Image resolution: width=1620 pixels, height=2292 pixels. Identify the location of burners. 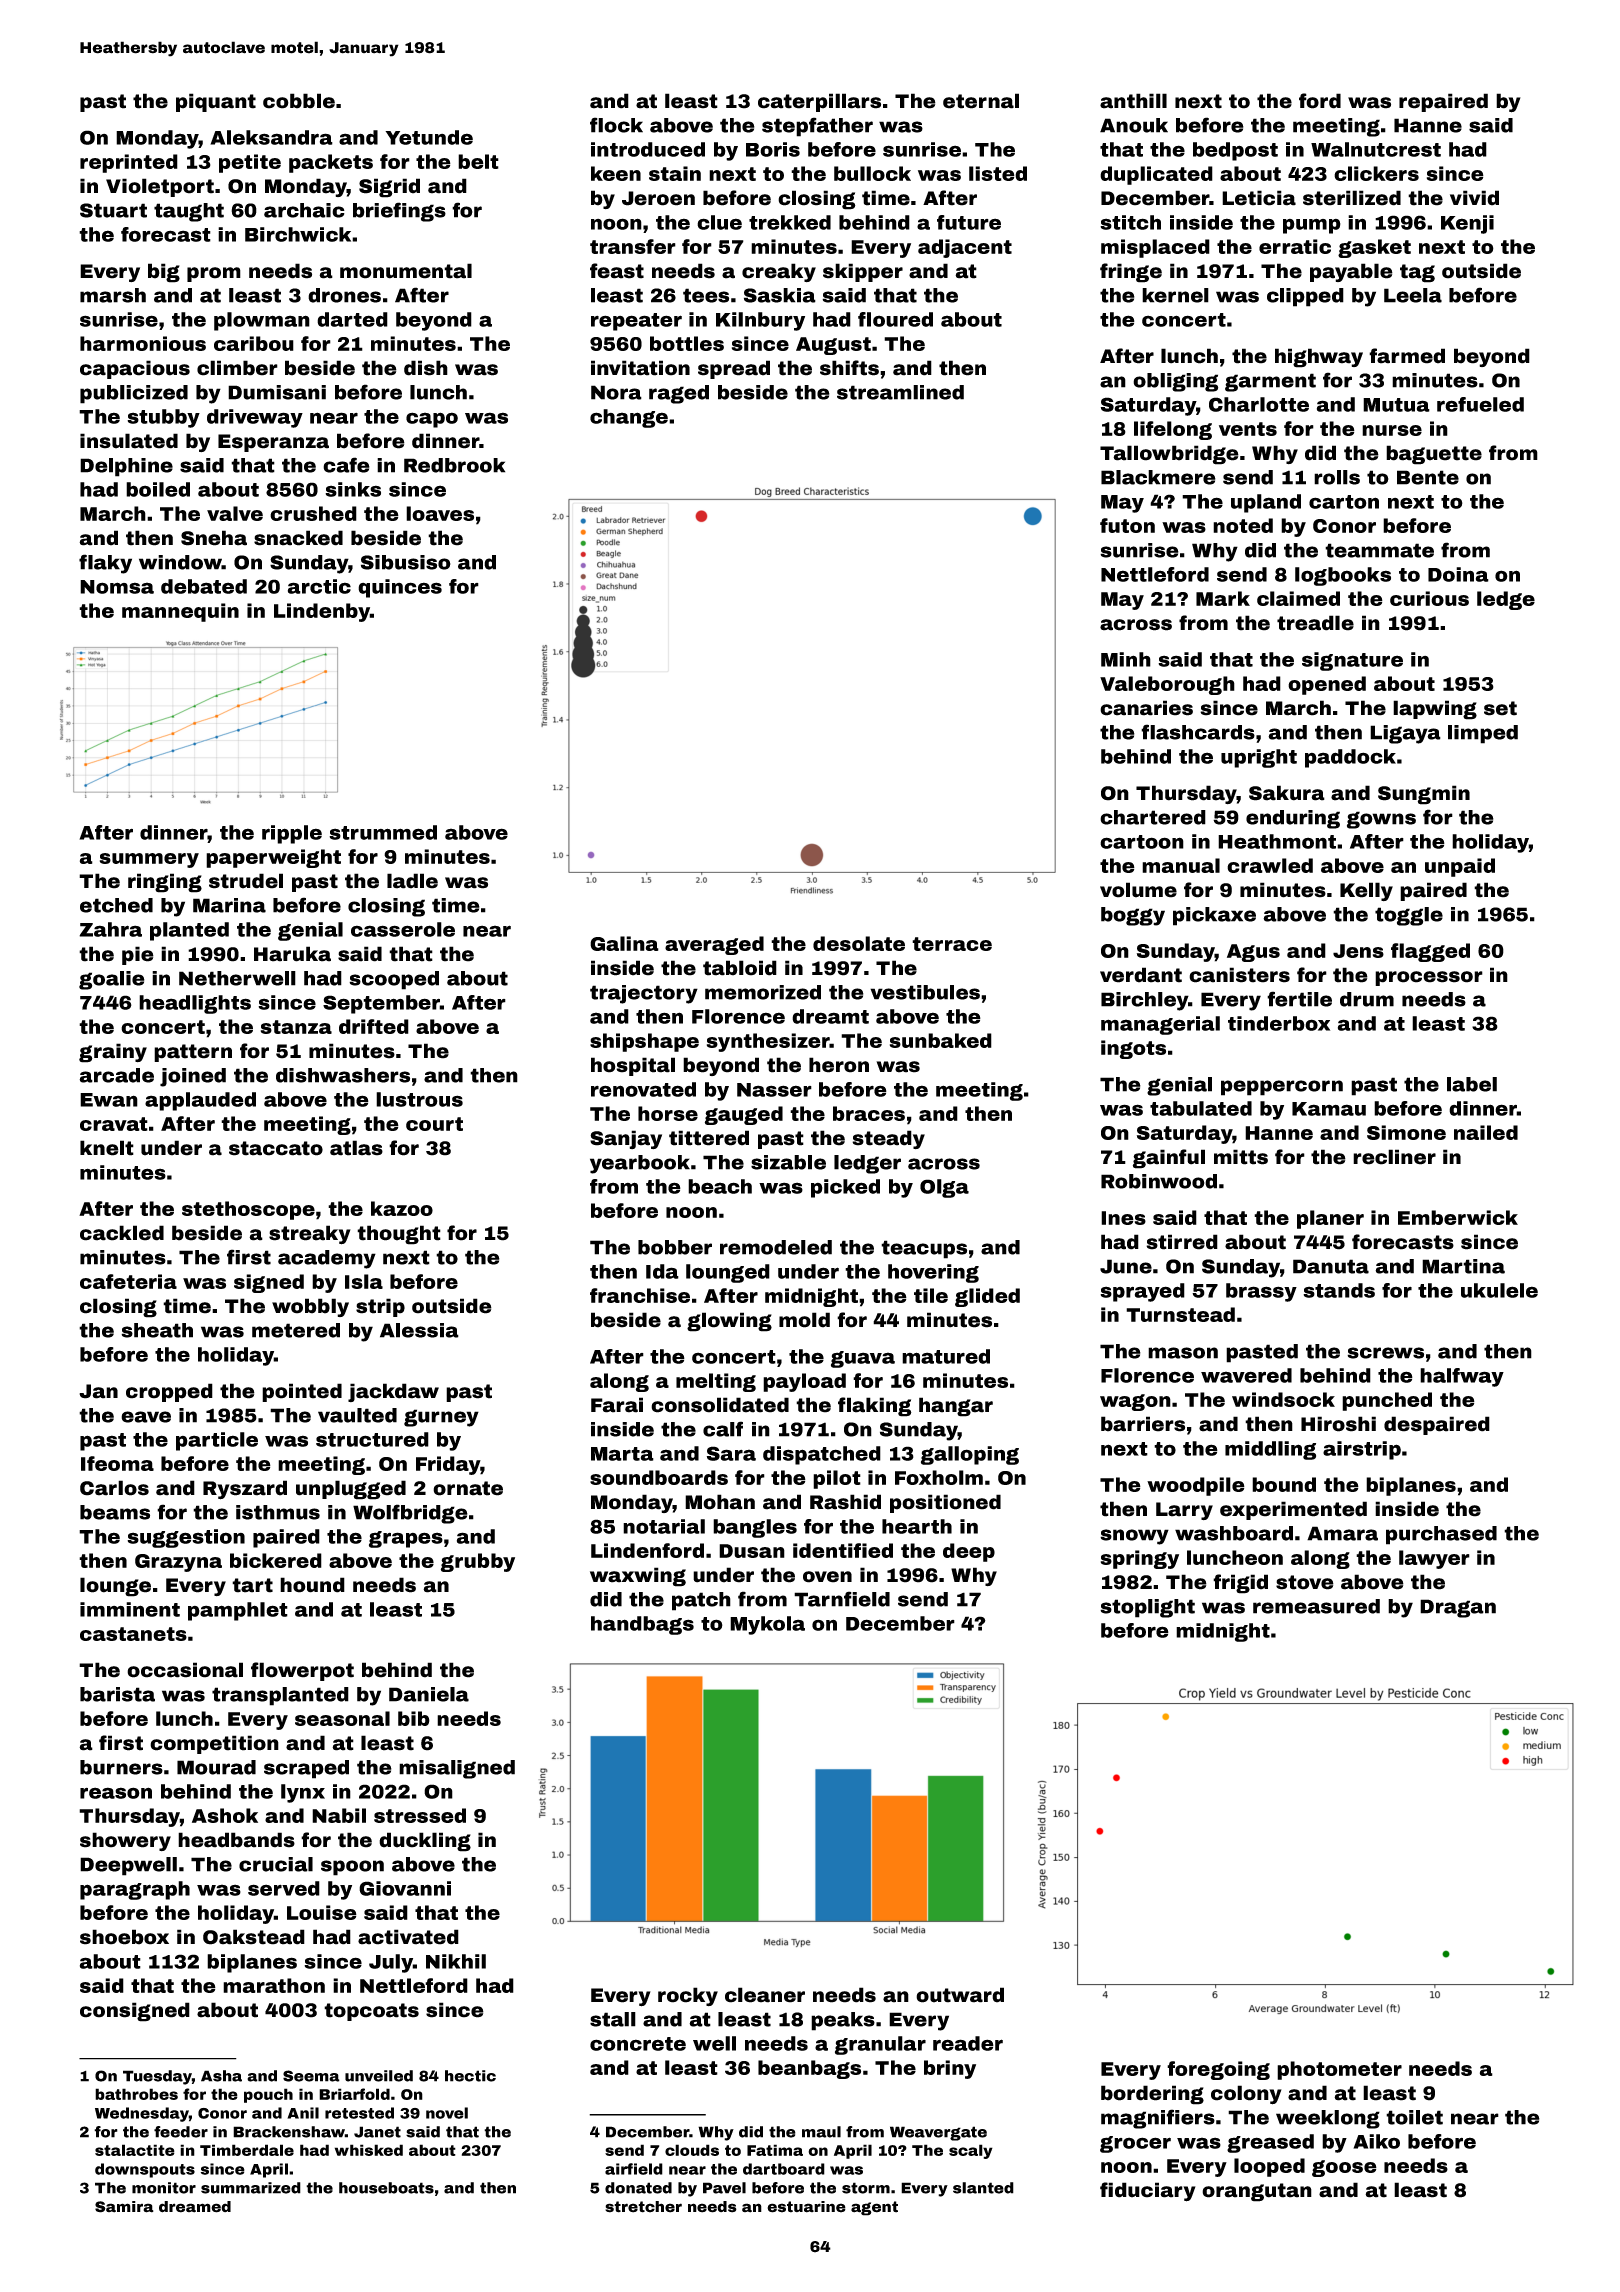
(121, 1767).
